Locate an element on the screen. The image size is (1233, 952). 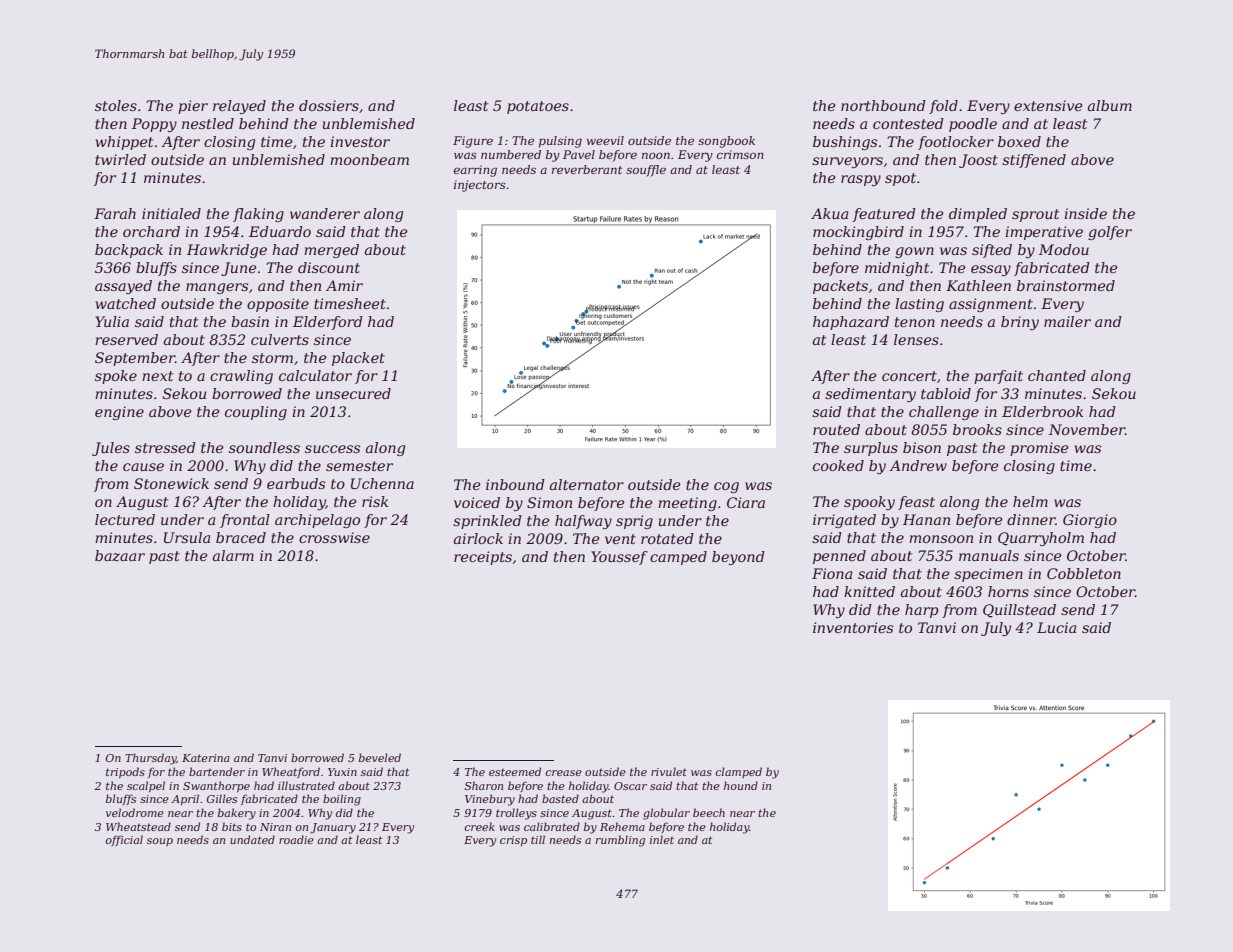
Lucia is located at coordinates (1056, 627).
